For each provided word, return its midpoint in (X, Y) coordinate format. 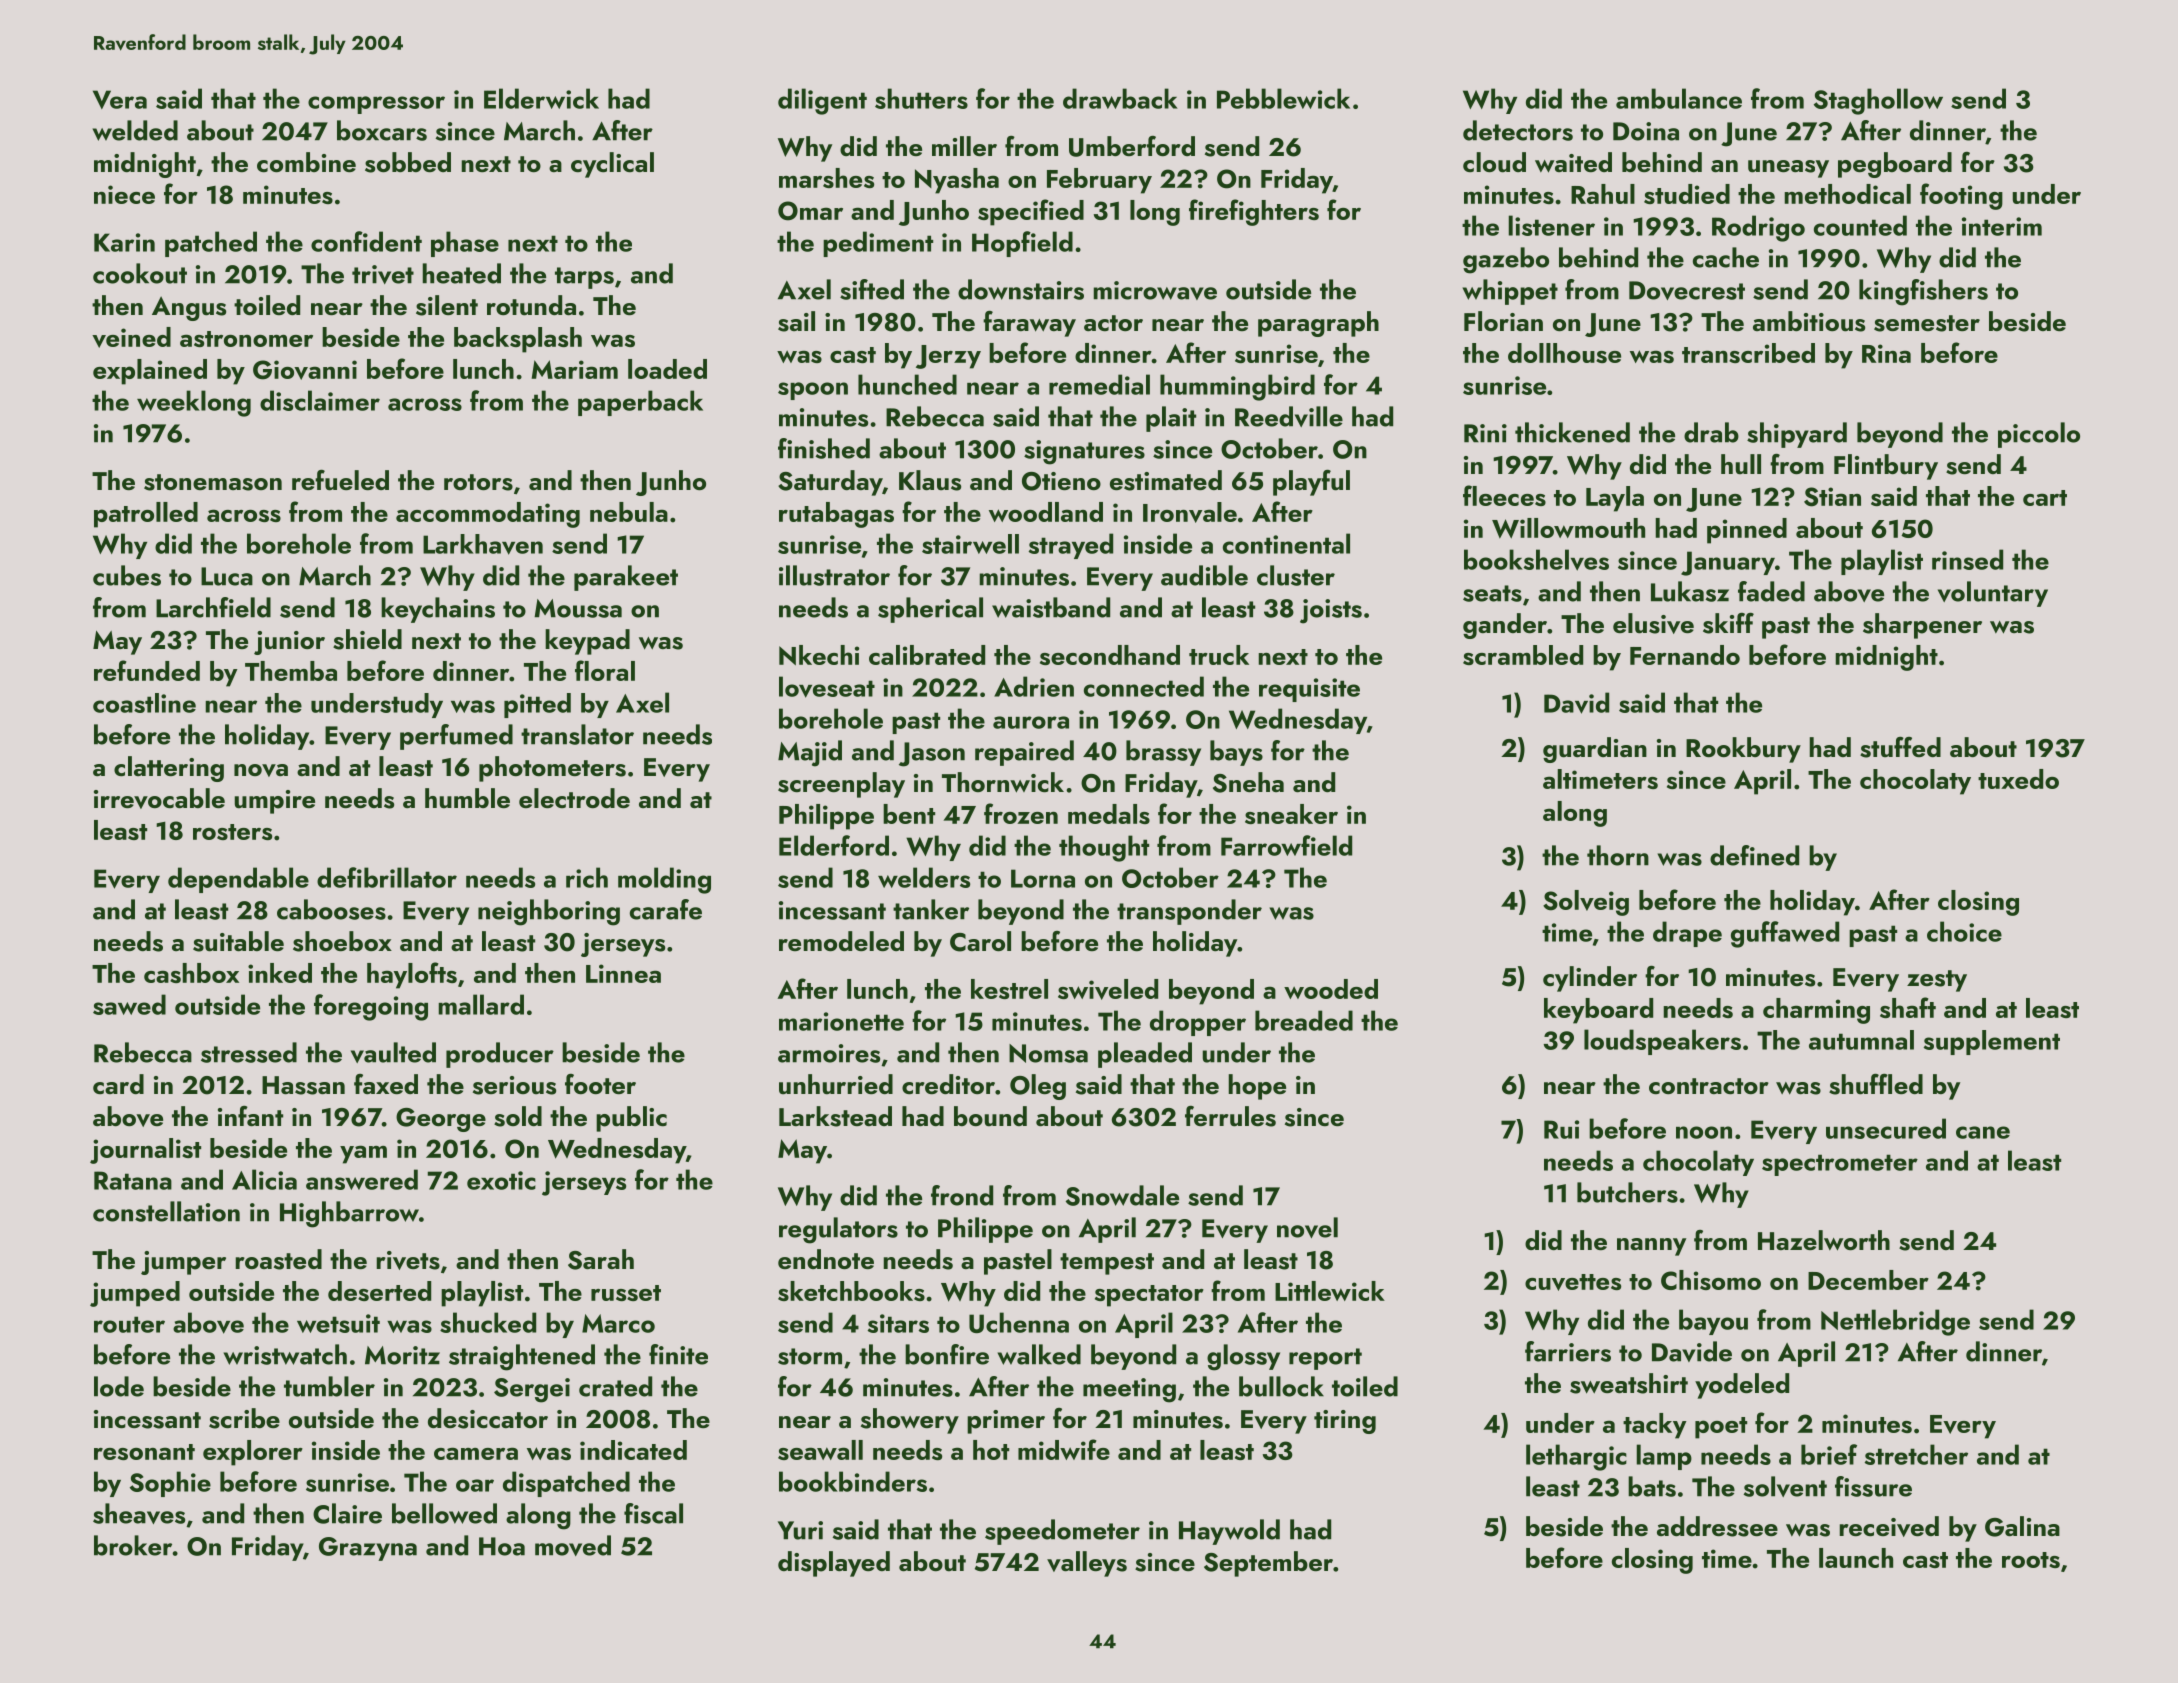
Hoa (502, 1546)
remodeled (841, 941)
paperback (640, 403)
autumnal (1861, 1040)
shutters (921, 98)
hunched (907, 384)
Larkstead (835, 1116)
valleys (1087, 1564)
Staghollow (1878, 101)
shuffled (1876, 1084)
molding (664, 880)
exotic (501, 1180)
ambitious (1809, 321)
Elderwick (541, 98)
